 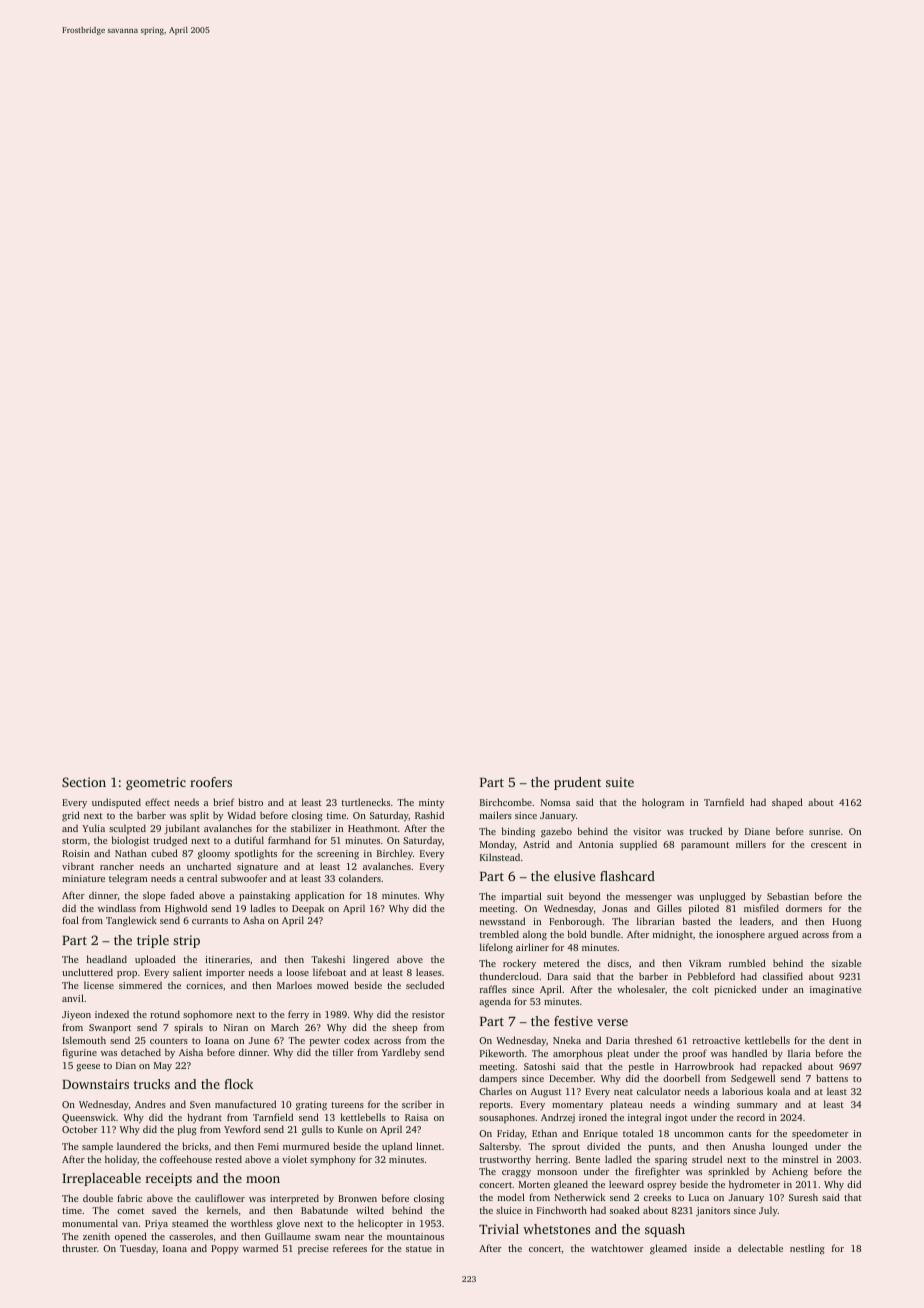 I want to click on model, so click(x=511, y=1197).
